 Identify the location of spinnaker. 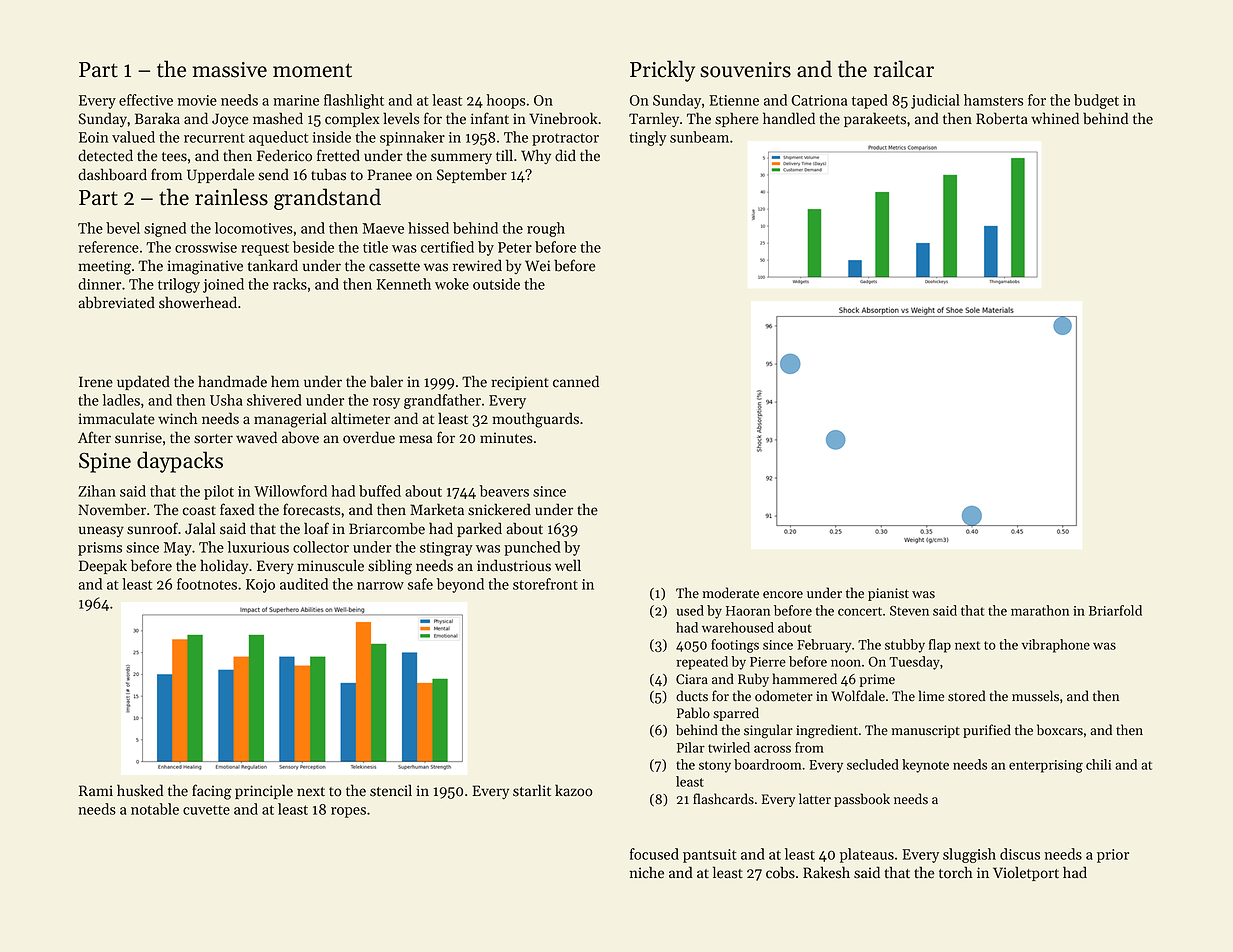
(412, 138).
